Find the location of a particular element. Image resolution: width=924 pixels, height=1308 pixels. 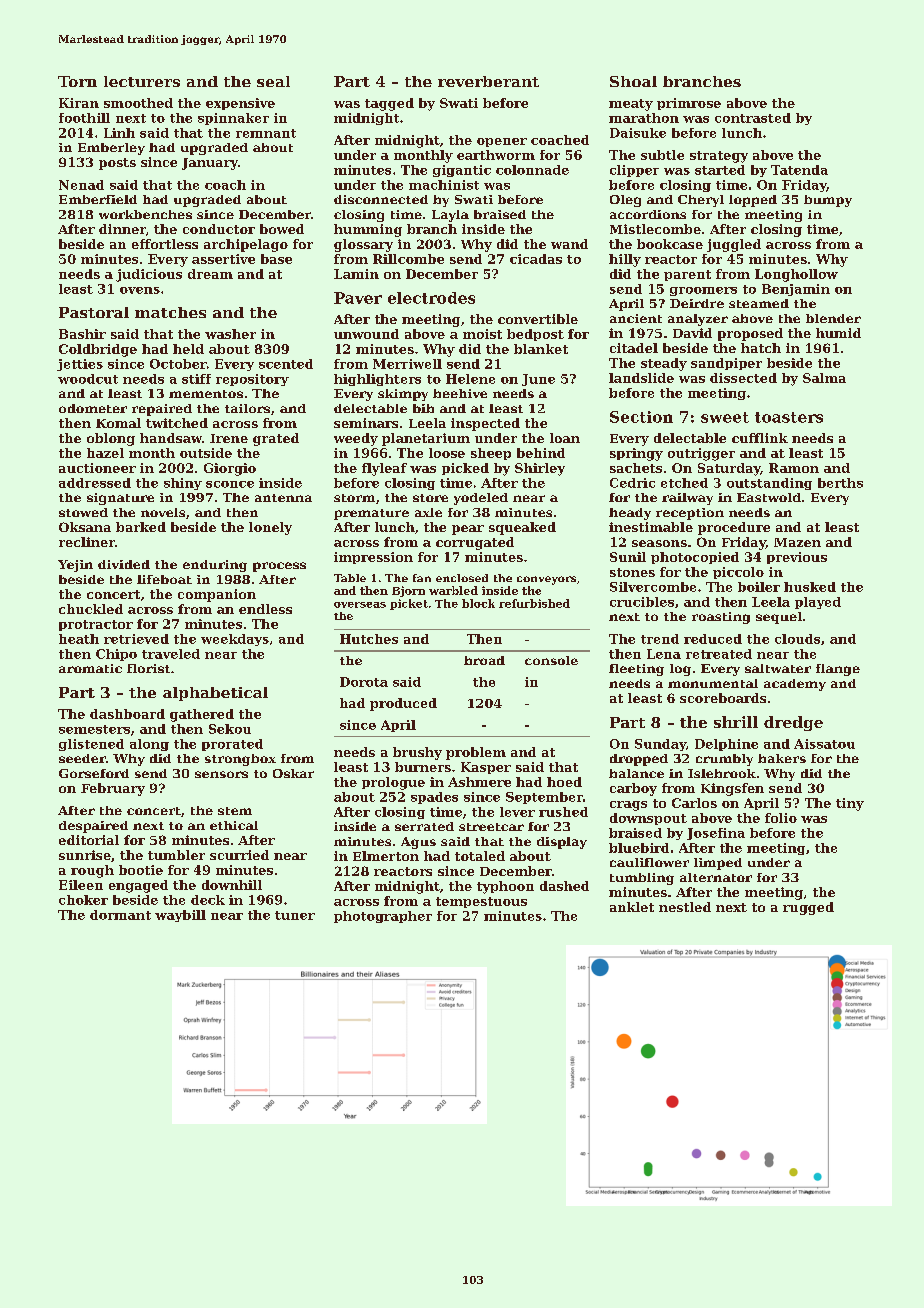

judicious is located at coordinates (149, 275).
